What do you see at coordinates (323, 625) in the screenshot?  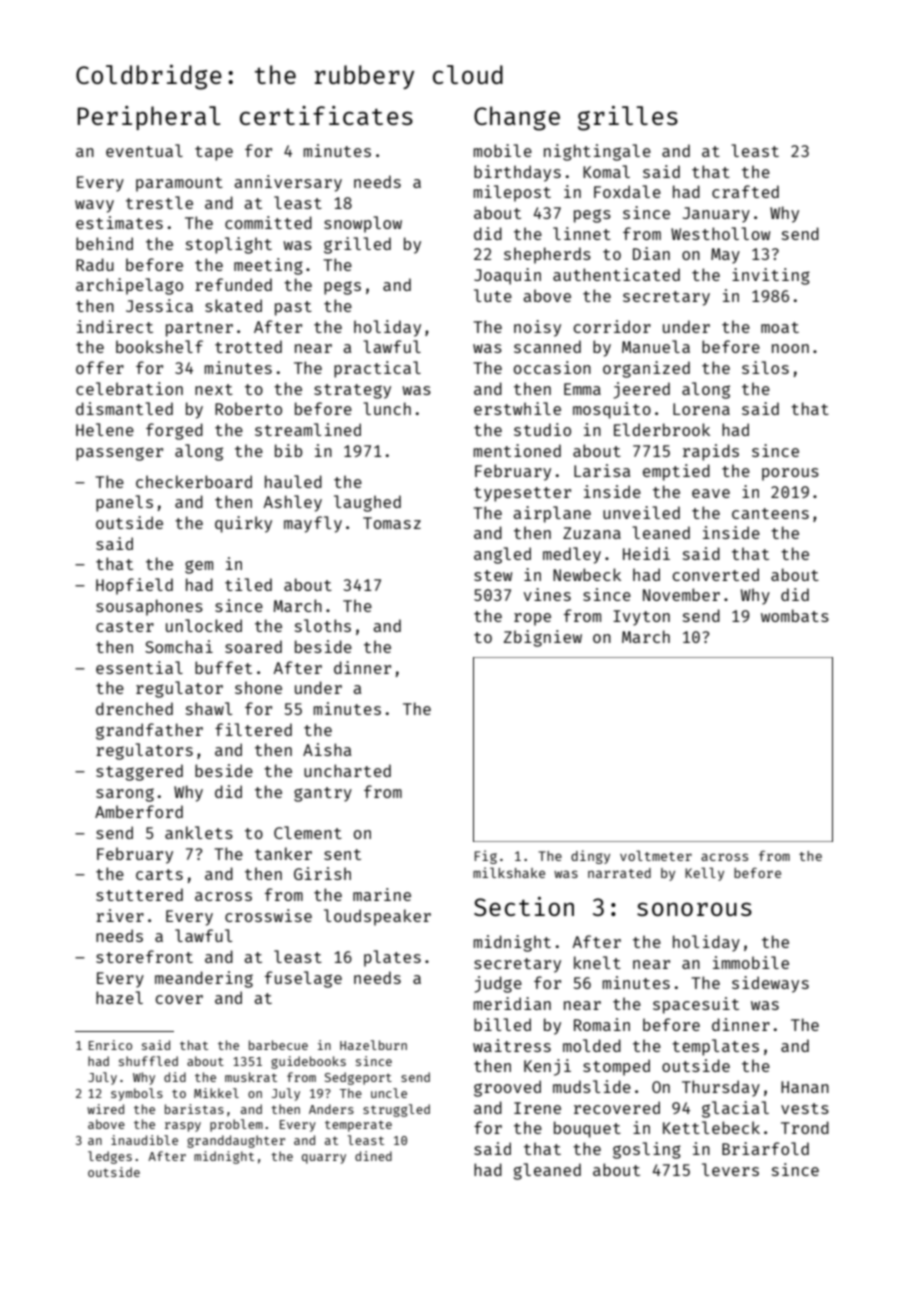 I see `sloths` at bounding box center [323, 625].
